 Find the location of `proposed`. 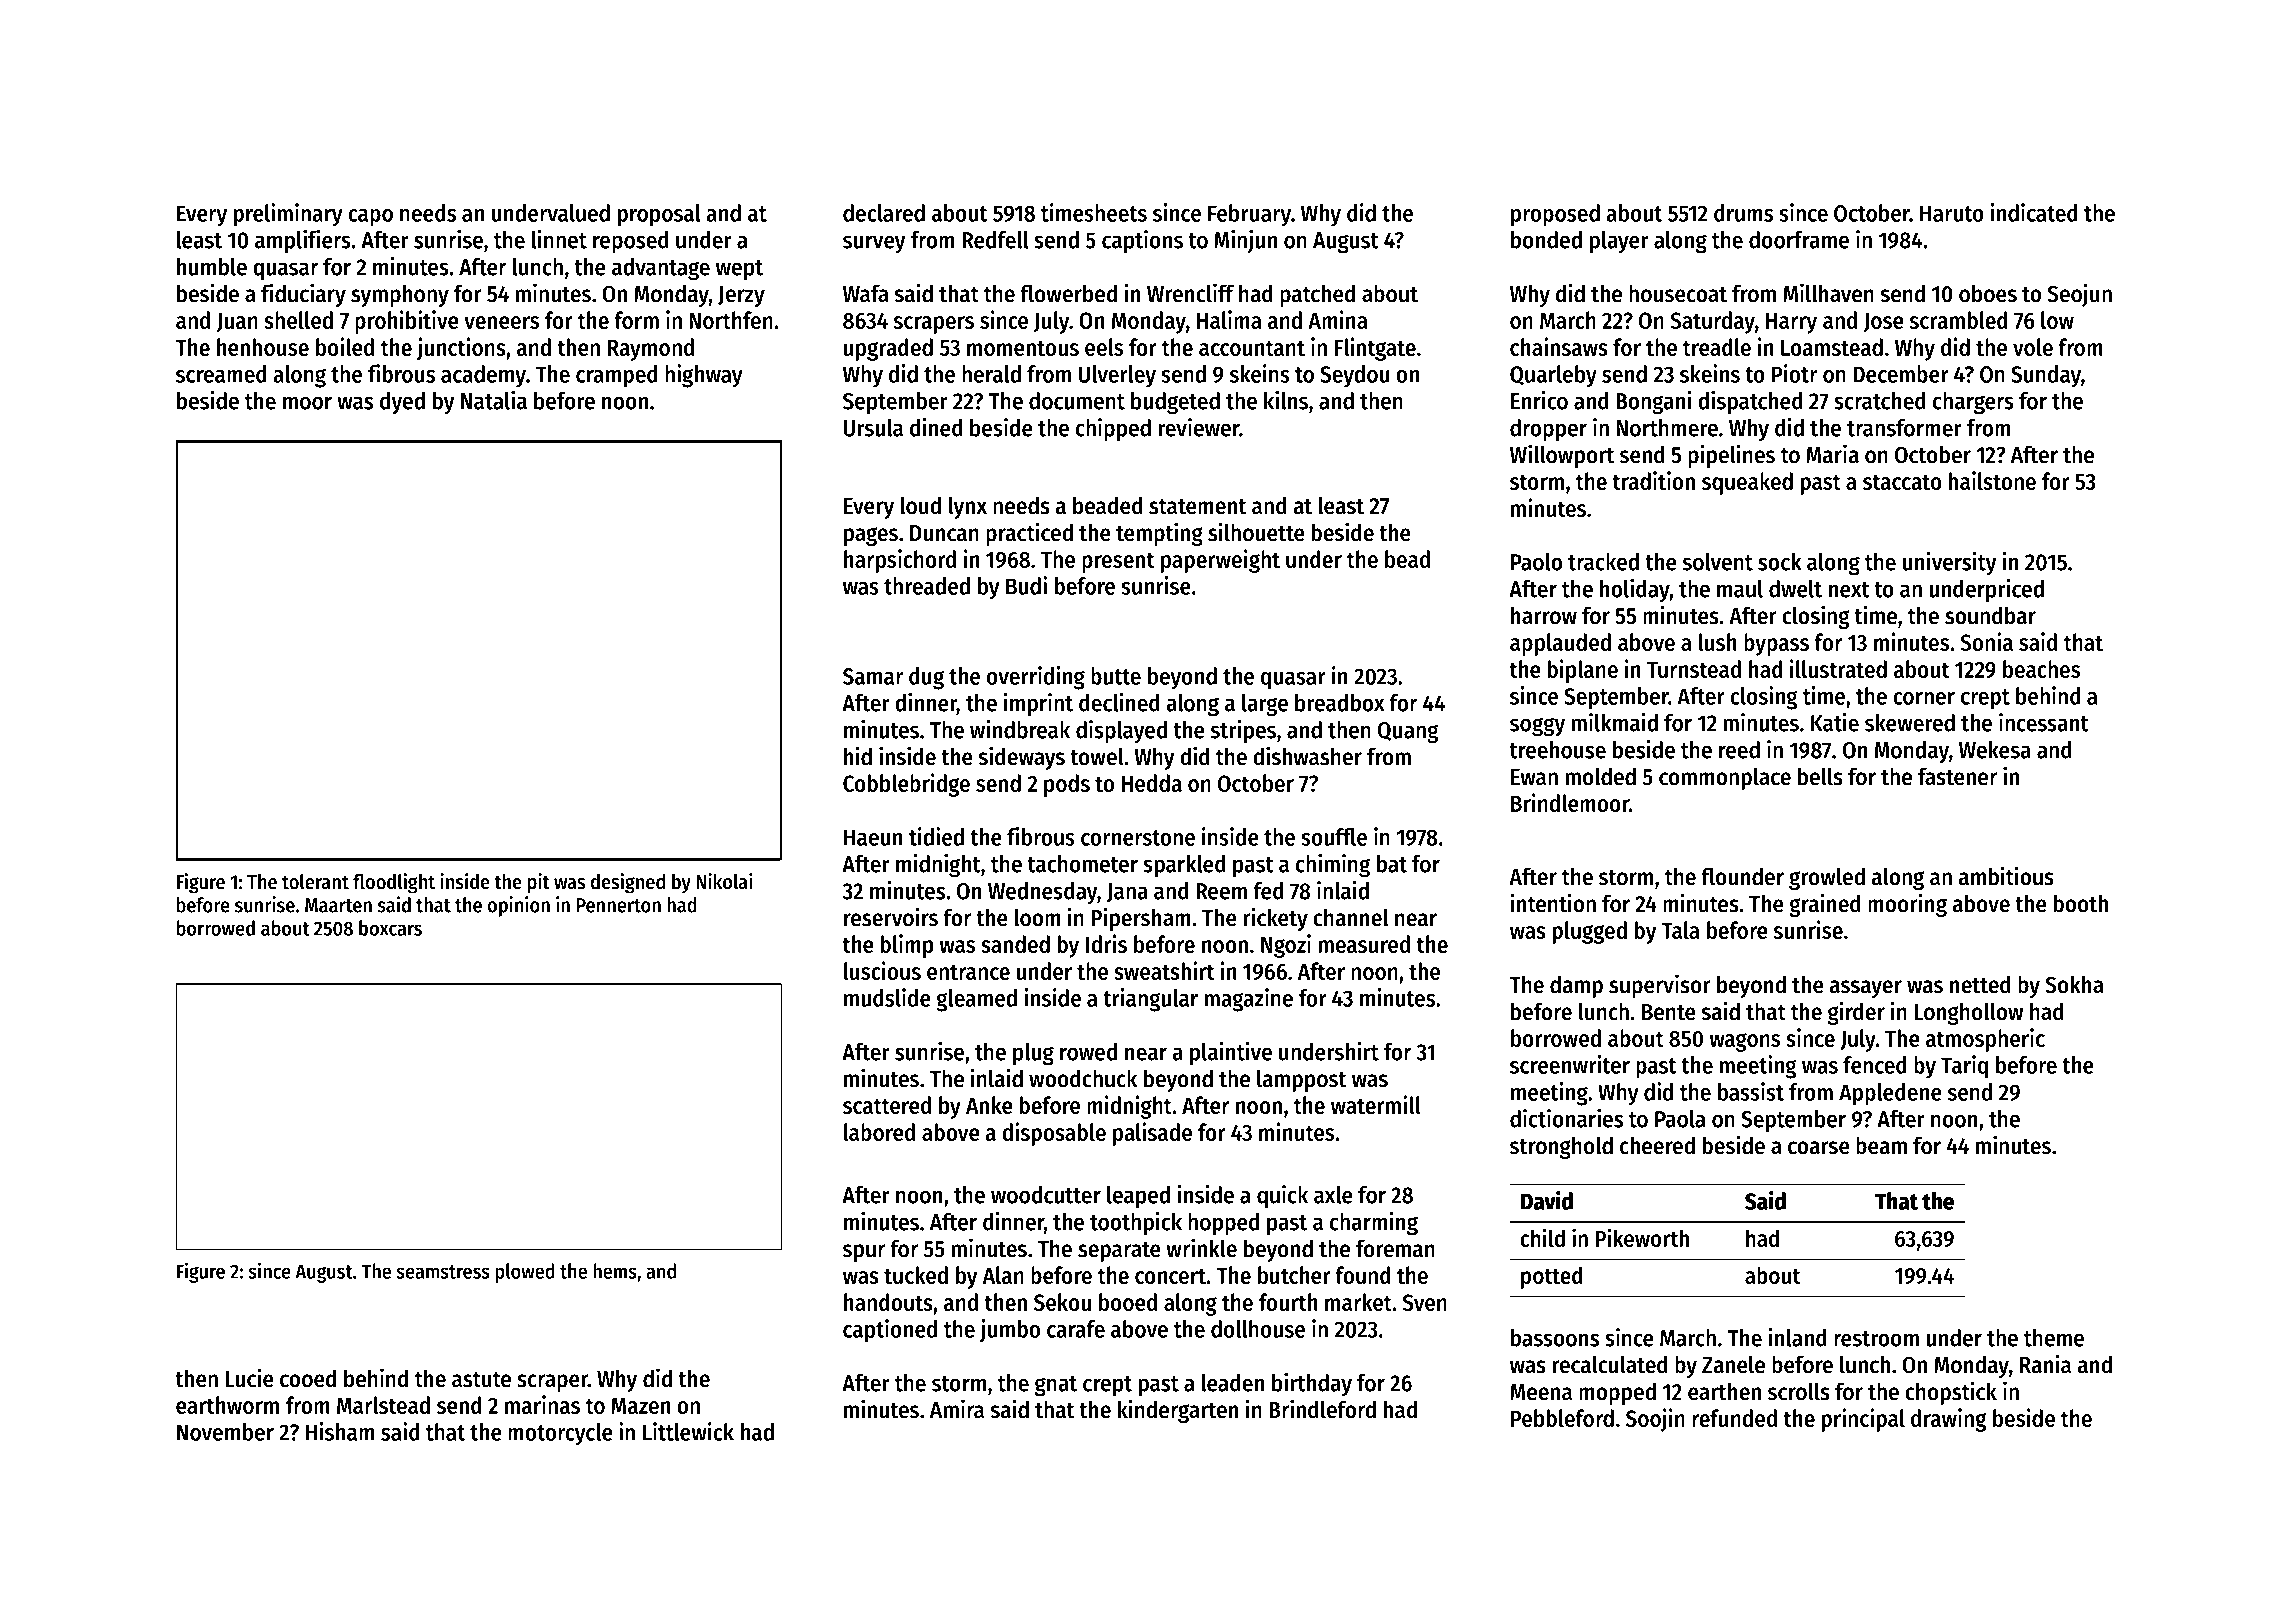

proposed is located at coordinates (1555, 215).
